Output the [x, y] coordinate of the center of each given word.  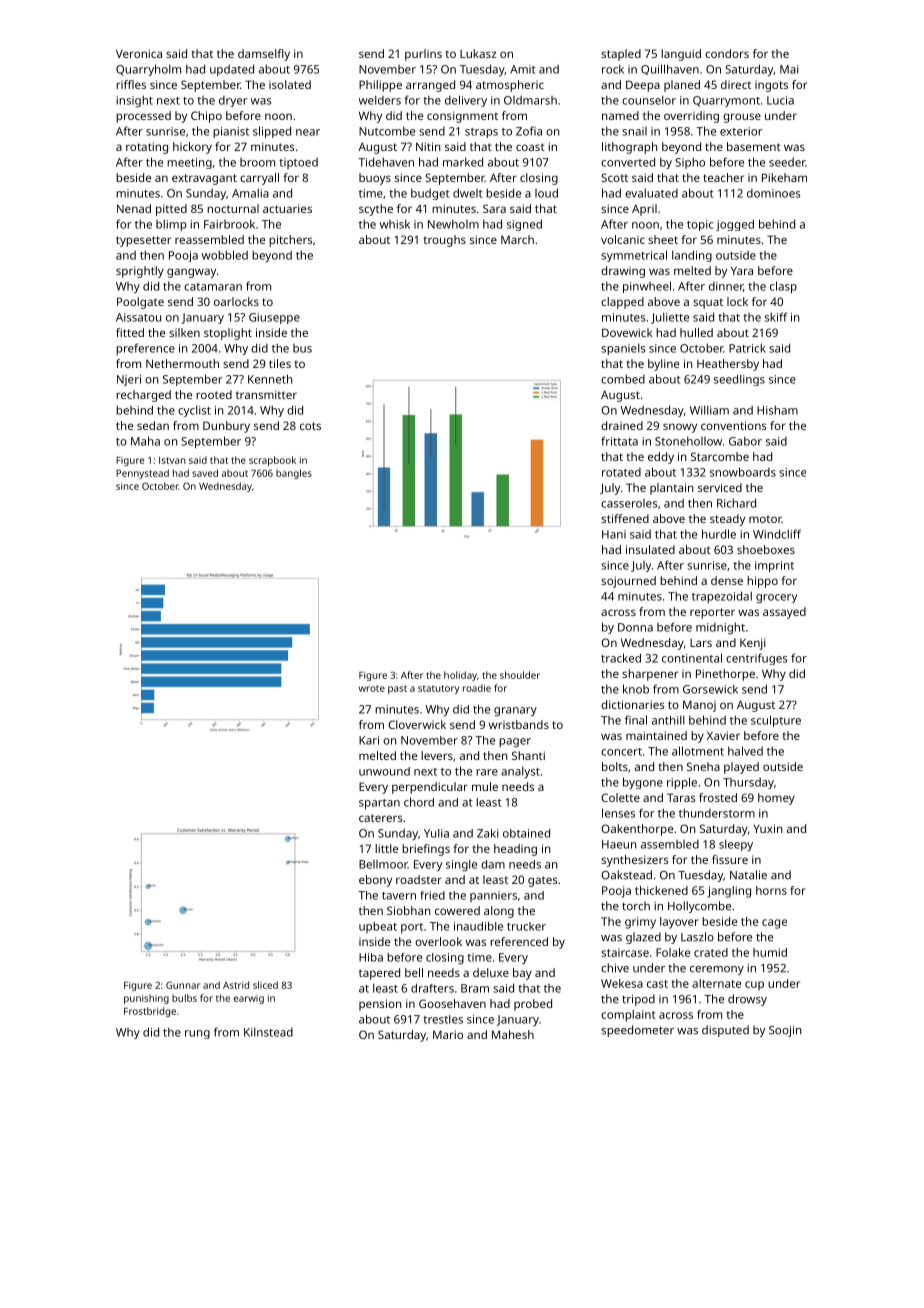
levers [437, 755]
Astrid [236, 985]
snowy [680, 428]
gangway [191, 273]
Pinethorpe [725, 675]
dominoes [773, 193]
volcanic [623, 239]
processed [143, 117]
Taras [681, 797]
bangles [294, 474]
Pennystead [142, 474]
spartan [379, 804]
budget [430, 194]
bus [302, 348]
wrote [372, 688]
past [397, 689]
